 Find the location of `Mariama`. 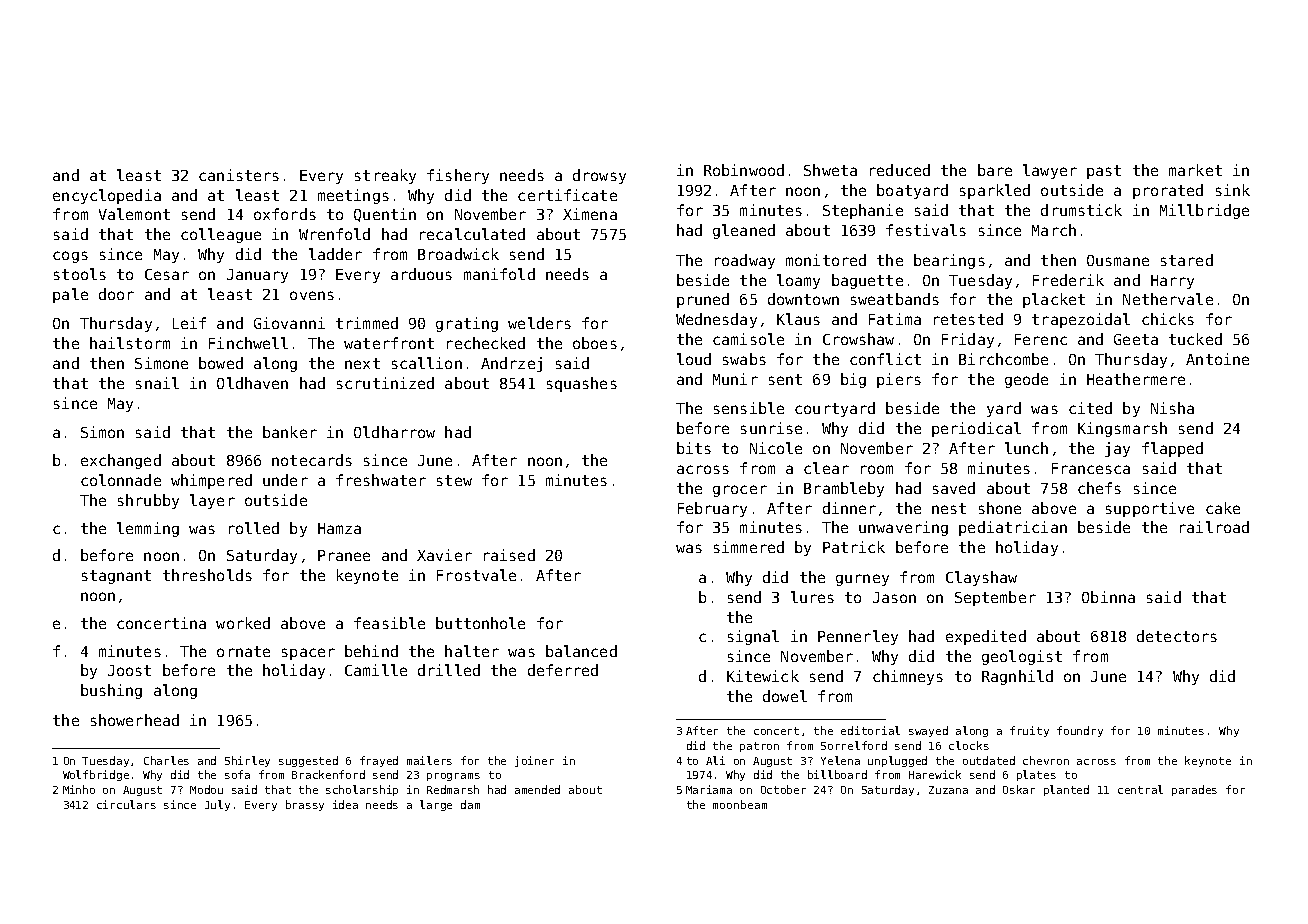

Mariama is located at coordinates (709, 789).
